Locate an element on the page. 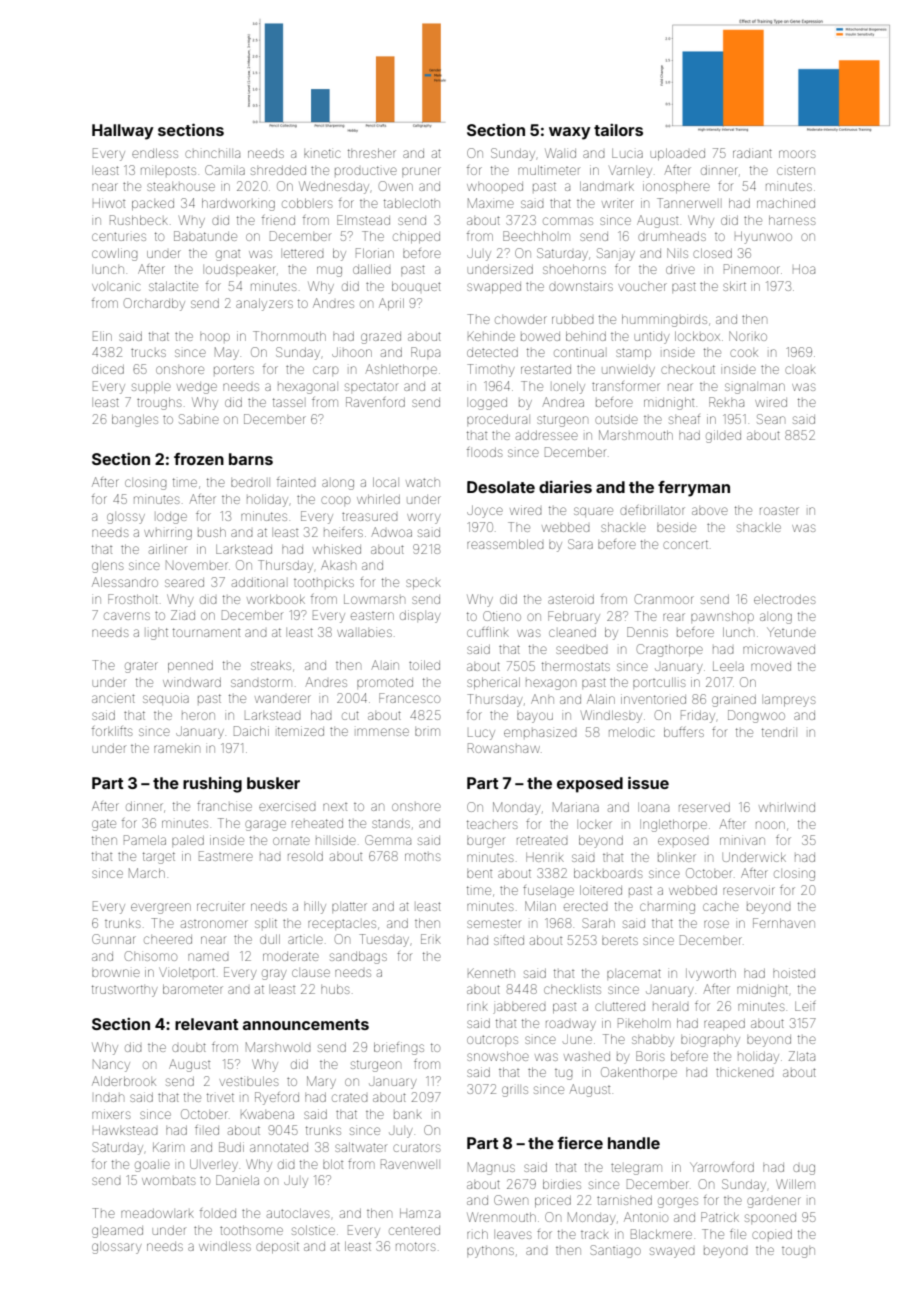 The image size is (908, 1316). Ryeford is located at coordinates (277, 1098).
